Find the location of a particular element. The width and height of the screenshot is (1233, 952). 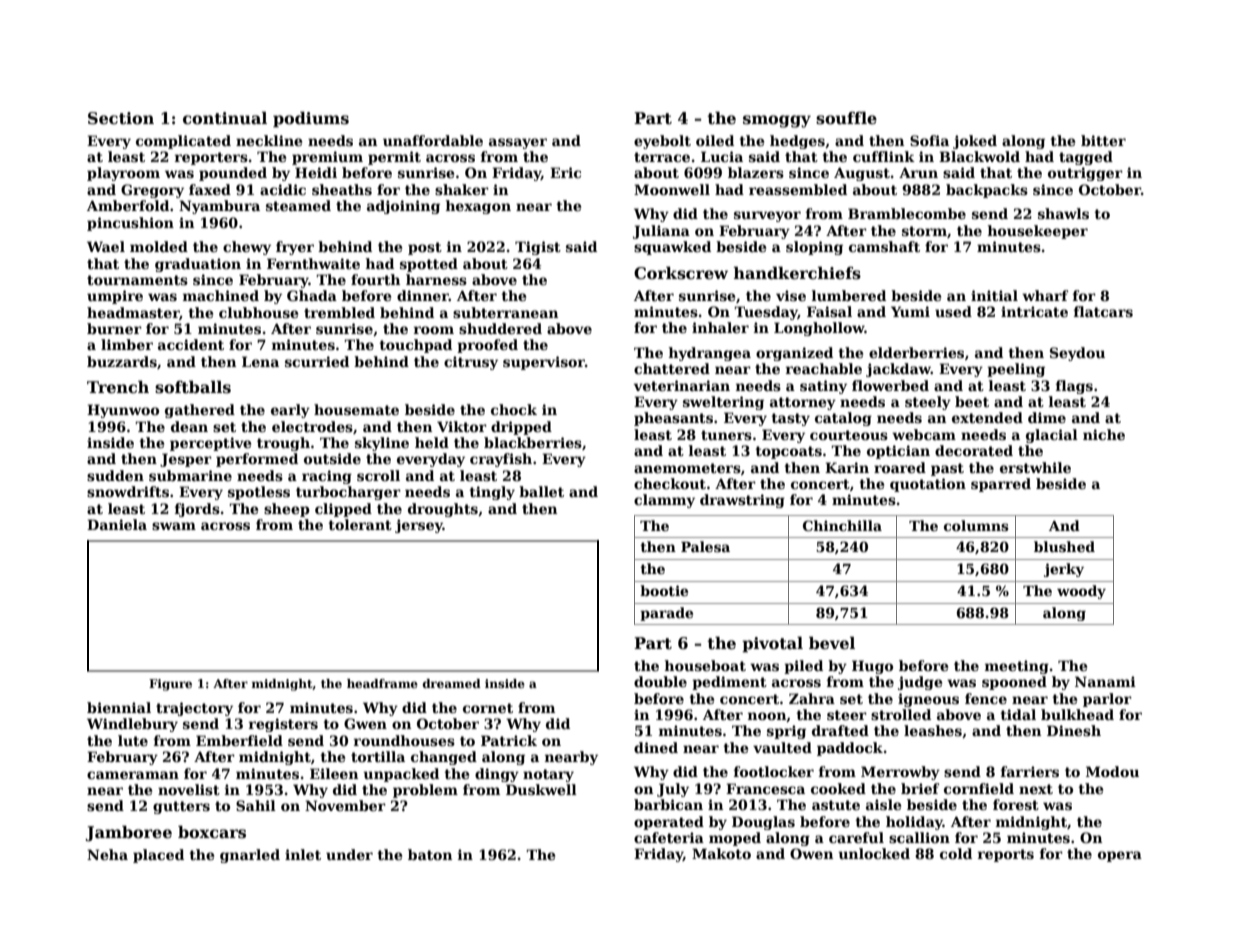

souffle is located at coordinates (846, 118).
